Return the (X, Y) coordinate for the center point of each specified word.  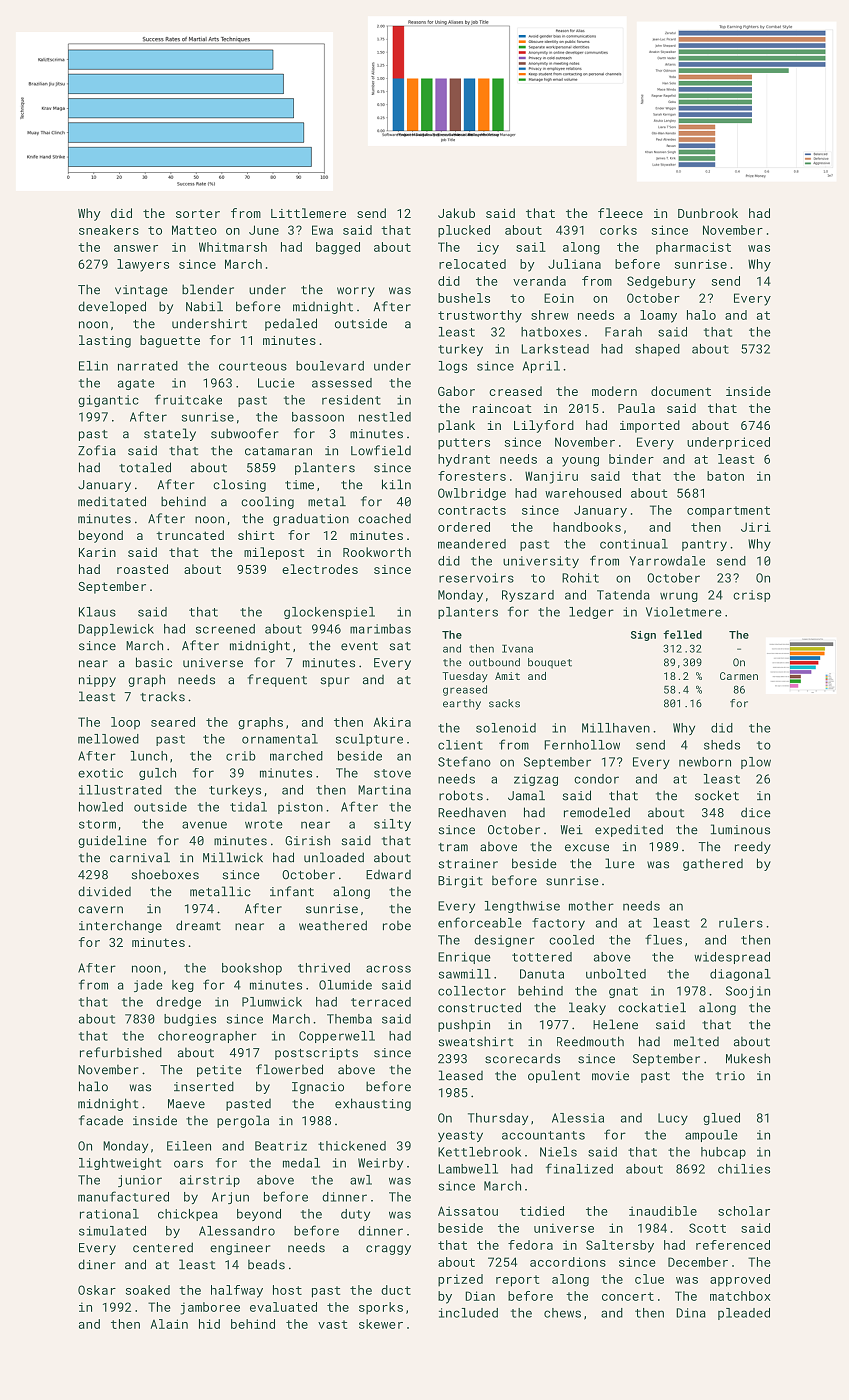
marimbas (380, 629)
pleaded (744, 1314)
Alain (169, 1324)
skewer (381, 1324)
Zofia (97, 450)
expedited (629, 830)
